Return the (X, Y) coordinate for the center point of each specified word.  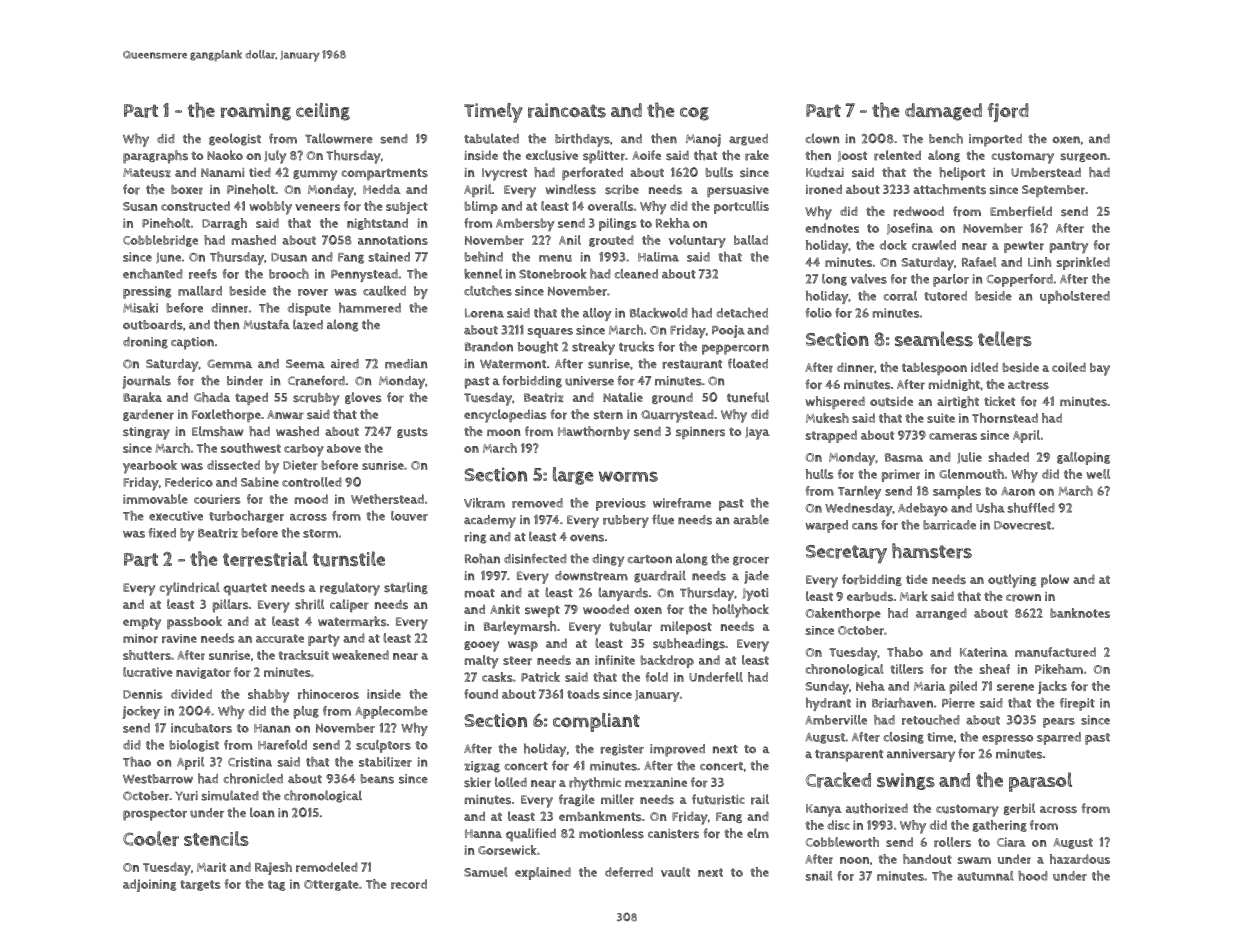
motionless (611, 833)
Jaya (757, 433)
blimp (481, 207)
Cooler (151, 838)
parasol (1040, 782)
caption (192, 343)
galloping (1083, 458)
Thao (137, 762)
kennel (483, 274)
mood (311, 499)
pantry (1068, 247)
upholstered (1075, 297)
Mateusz (147, 173)
